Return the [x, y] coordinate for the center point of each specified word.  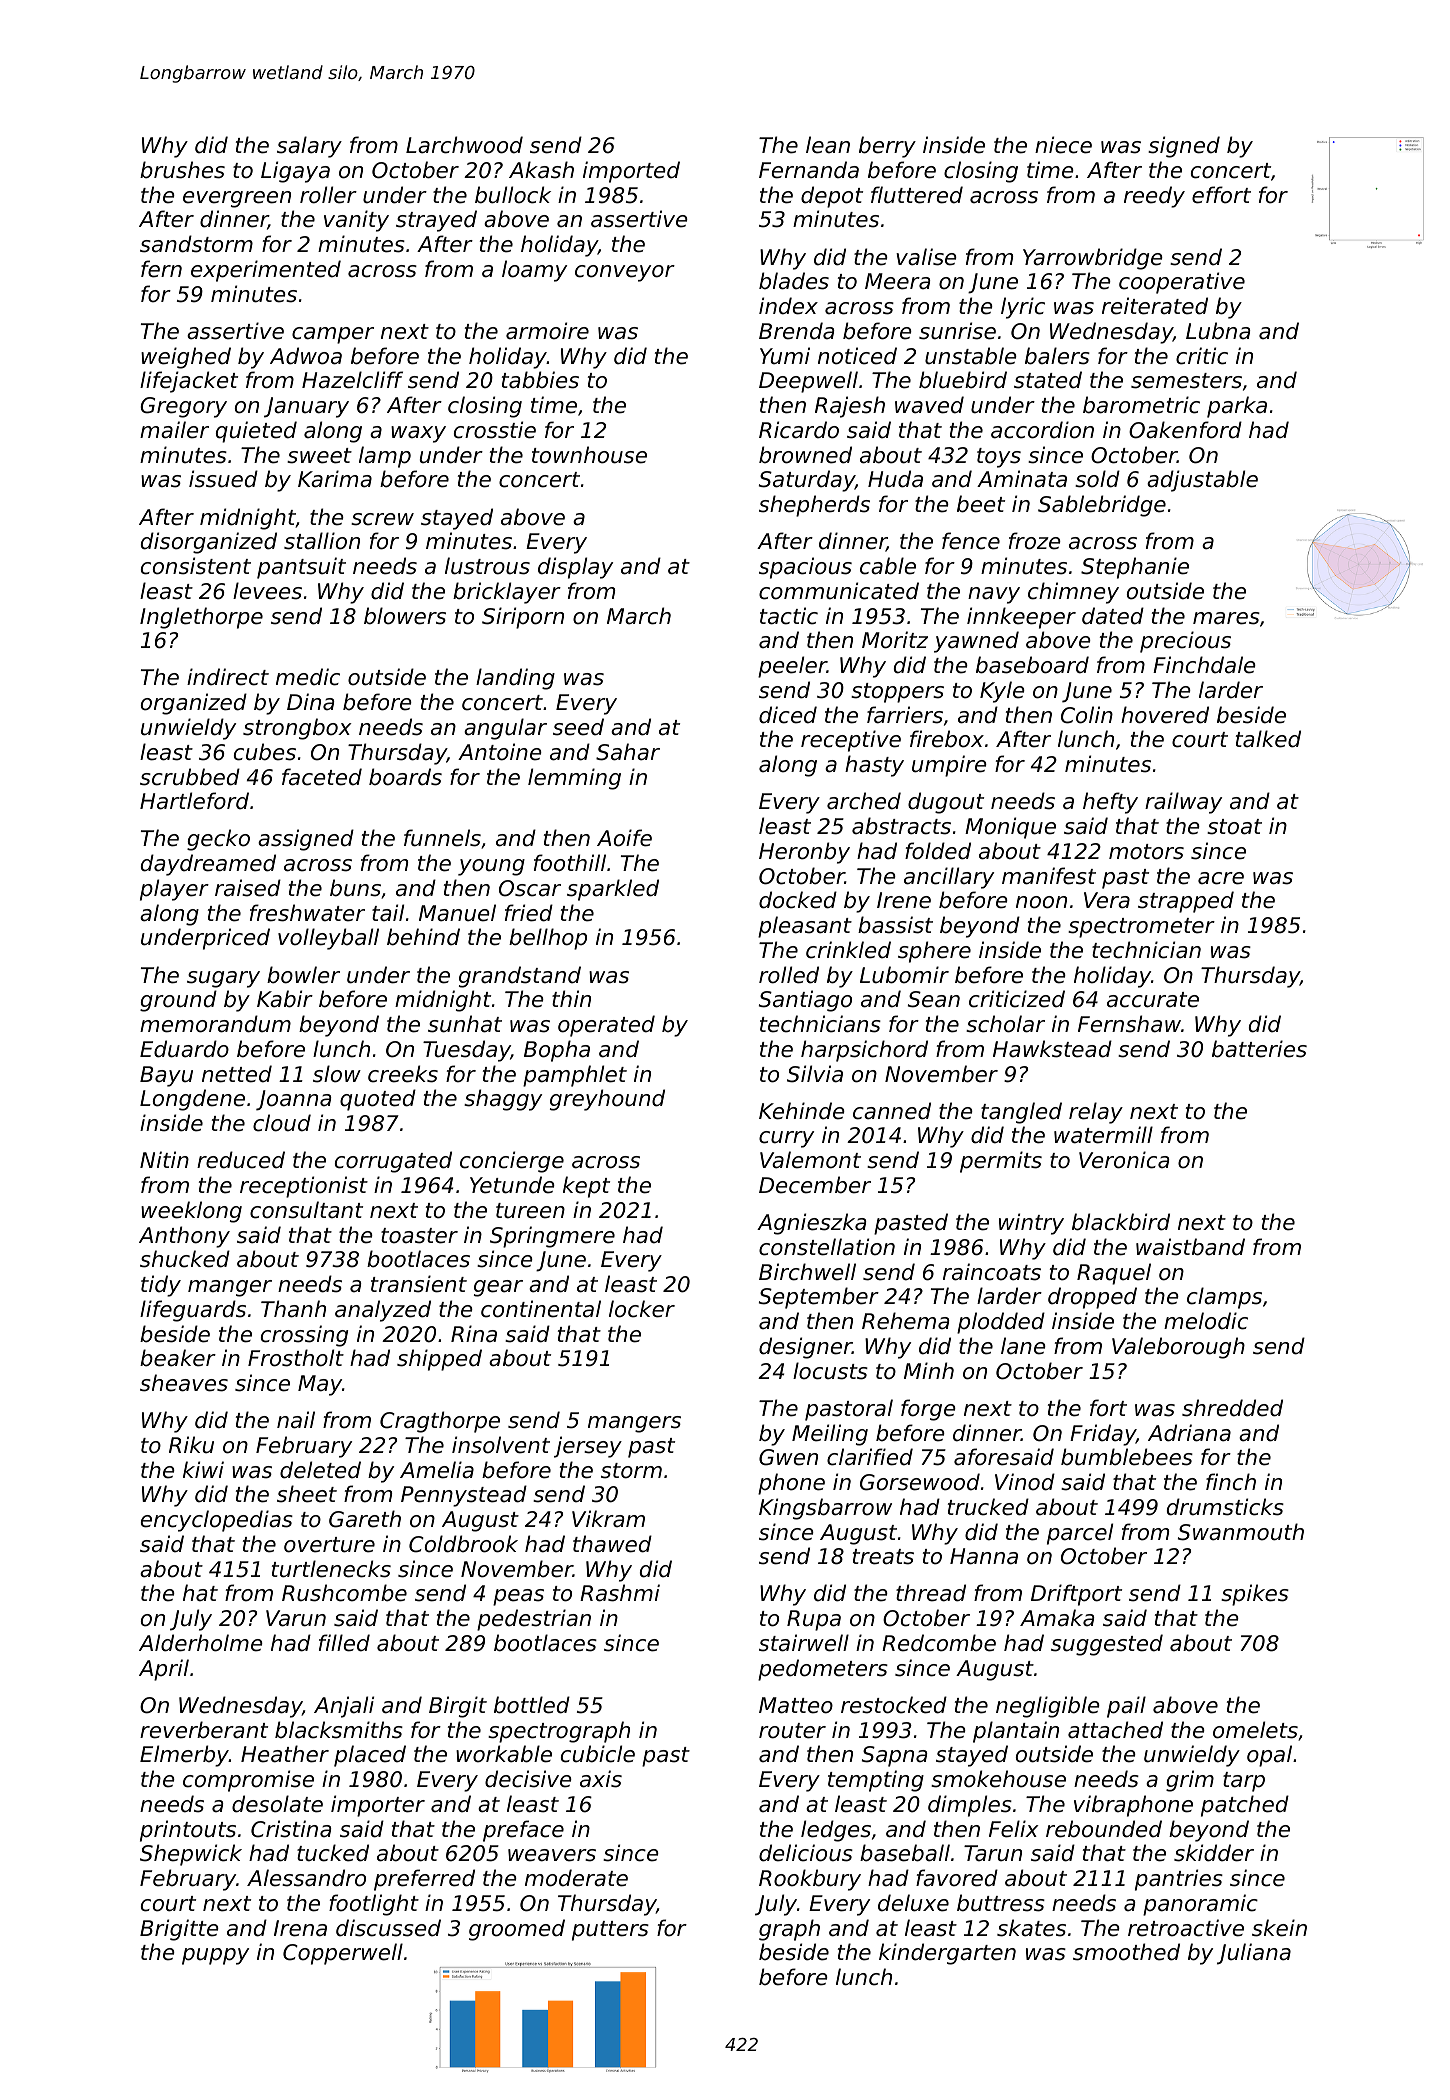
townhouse [589, 455]
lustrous [487, 566]
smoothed [1126, 1952]
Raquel [1114, 1274]
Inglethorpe [201, 618]
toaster [419, 1236]
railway [1183, 803]
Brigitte [179, 1930]
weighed [186, 358]
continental [541, 1309]
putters [610, 1931]
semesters [1186, 381]
